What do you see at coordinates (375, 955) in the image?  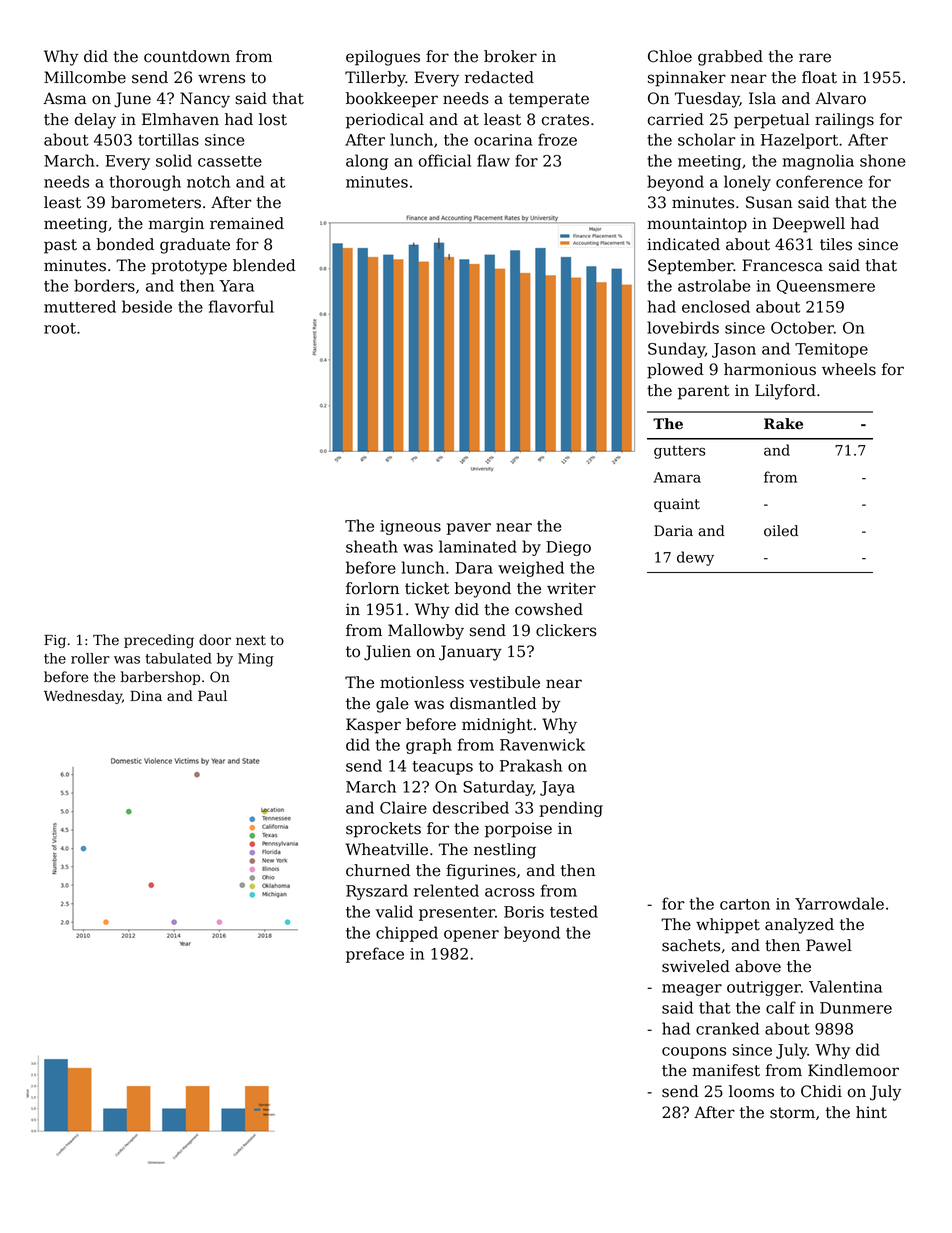 I see `preface` at bounding box center [375, 955].
